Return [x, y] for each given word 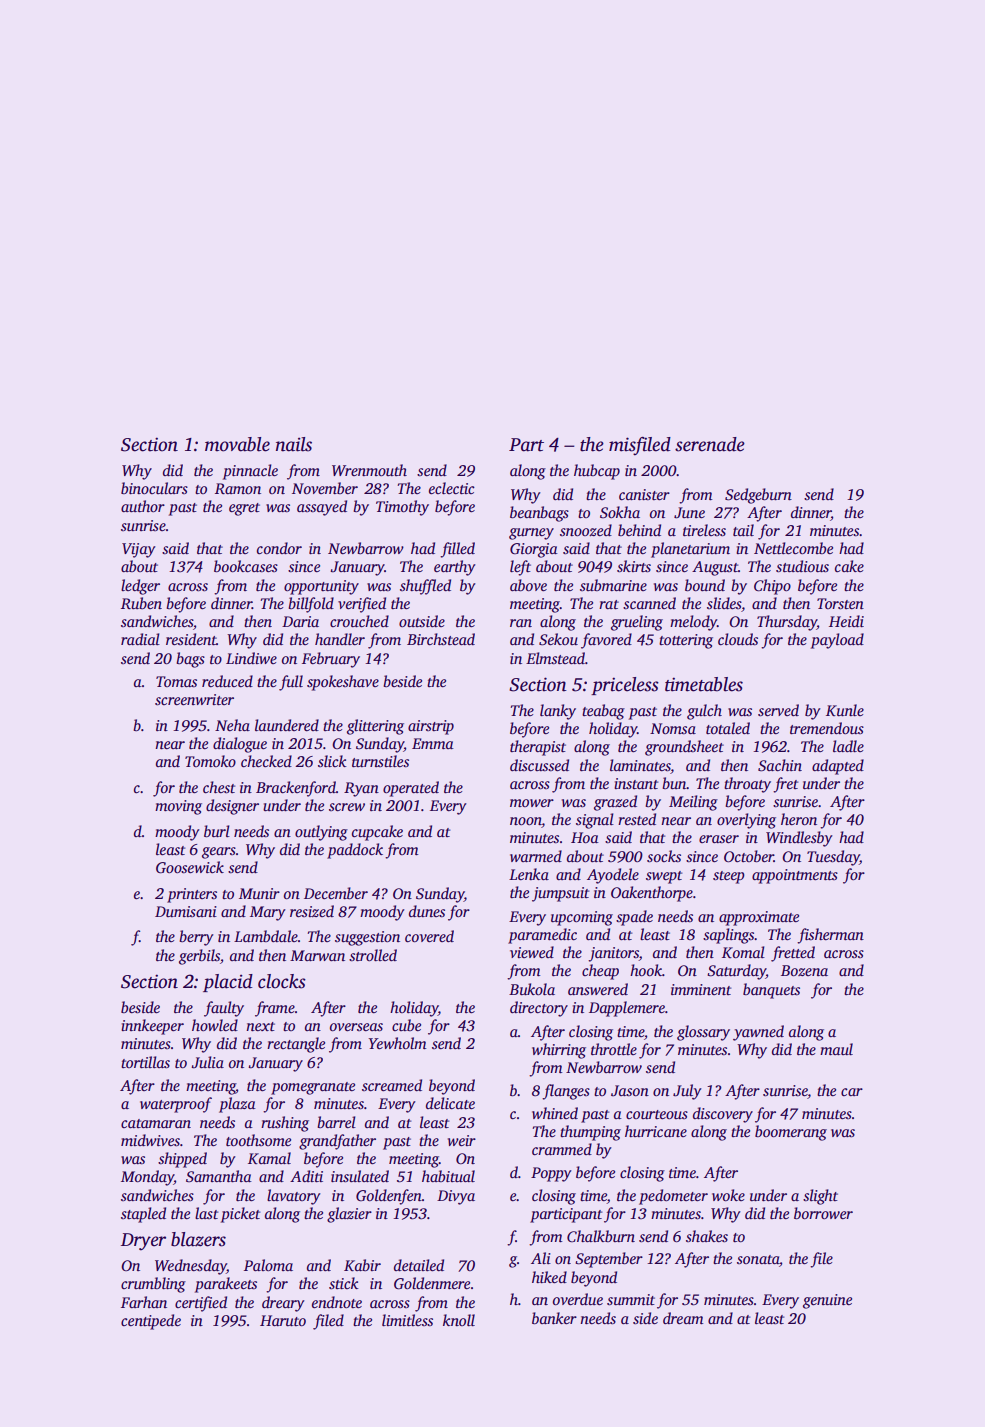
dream [683, 1318]
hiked [549, 1277]
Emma [433, 743]
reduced [227, 681]
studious [802, 566]
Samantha [219, 1176]
